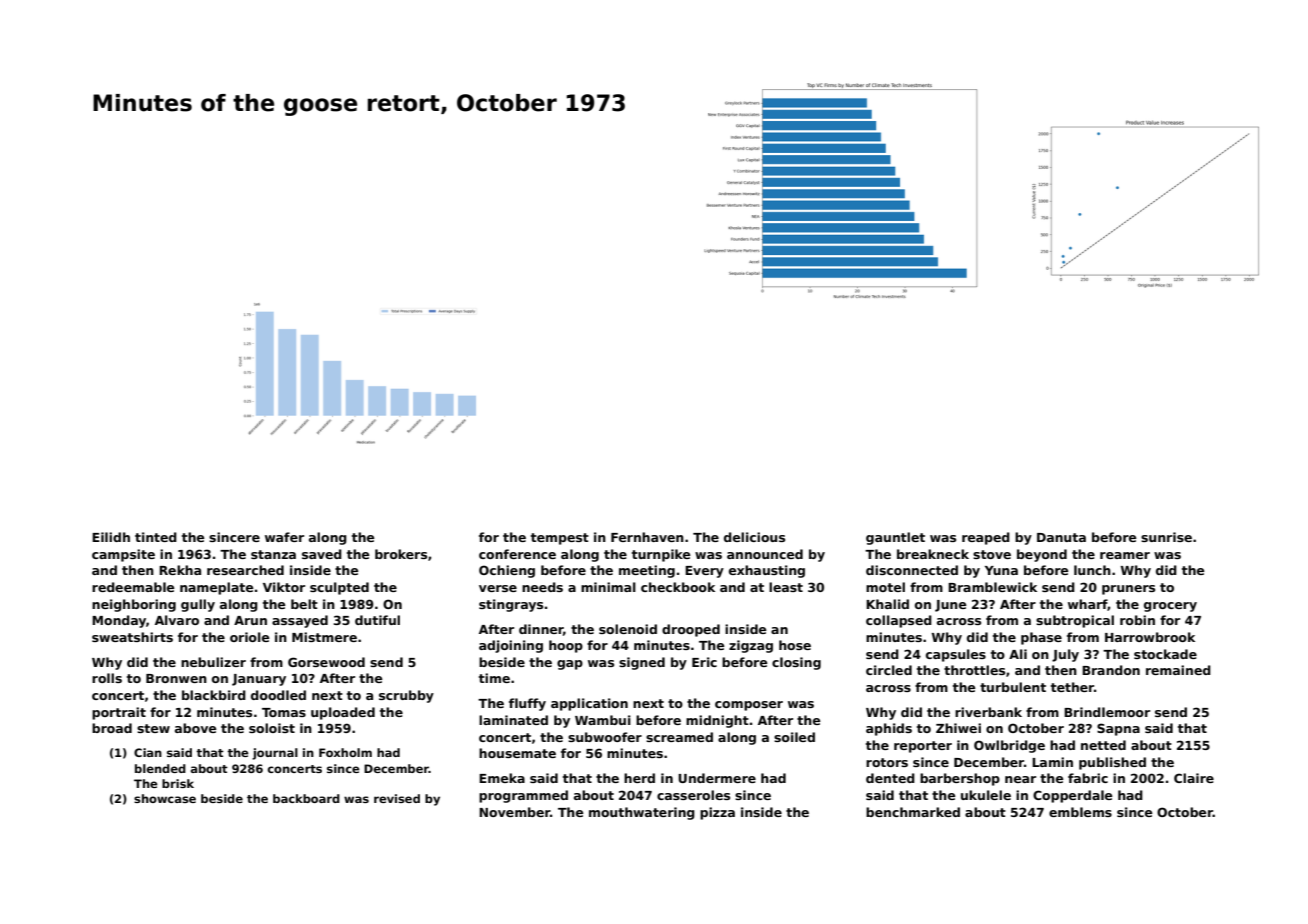 This screenshot has width=1308, height=924. I want to click on soloist, so click(272, 728).
